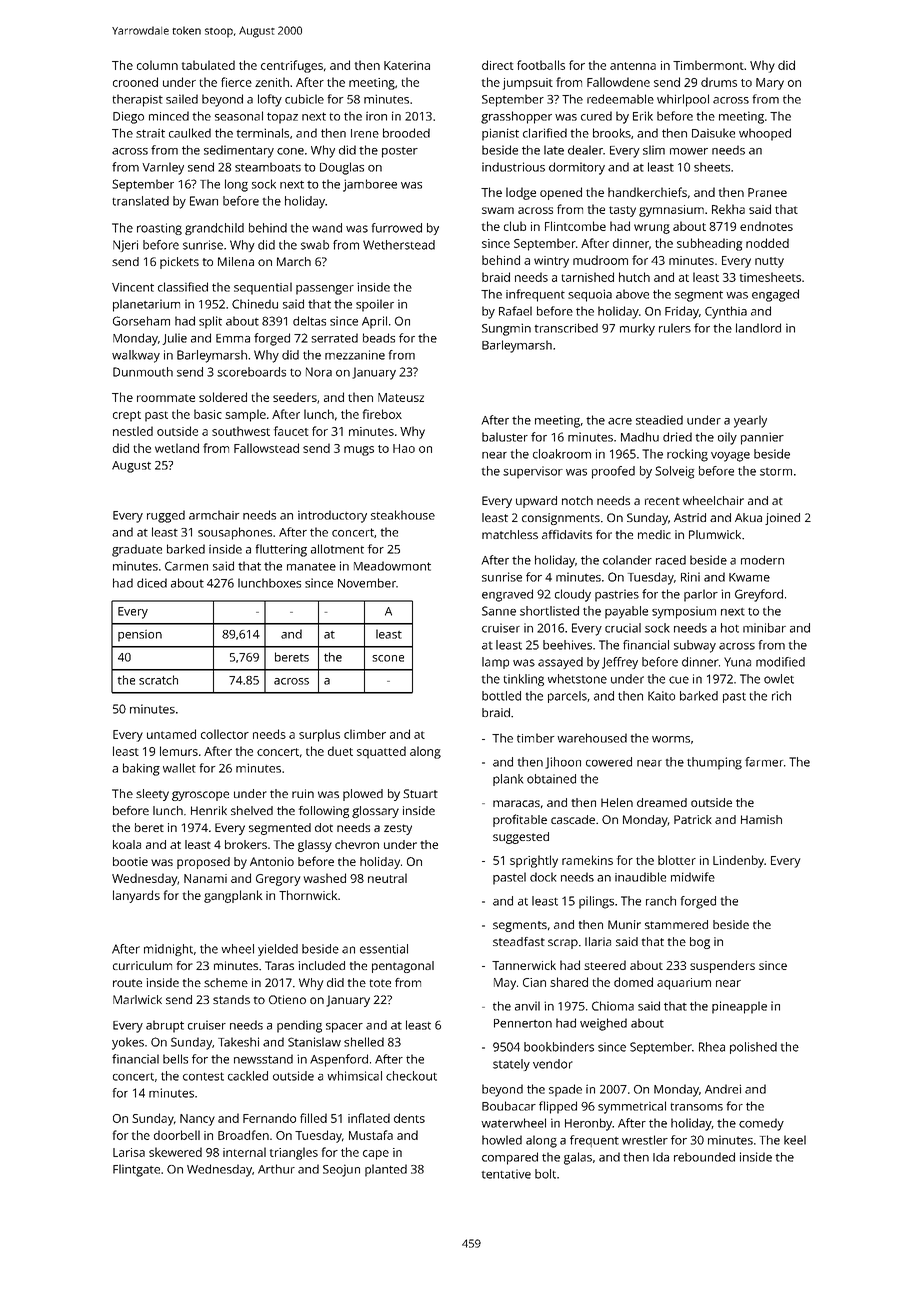  I want to click on colander, so click(627, 560).
